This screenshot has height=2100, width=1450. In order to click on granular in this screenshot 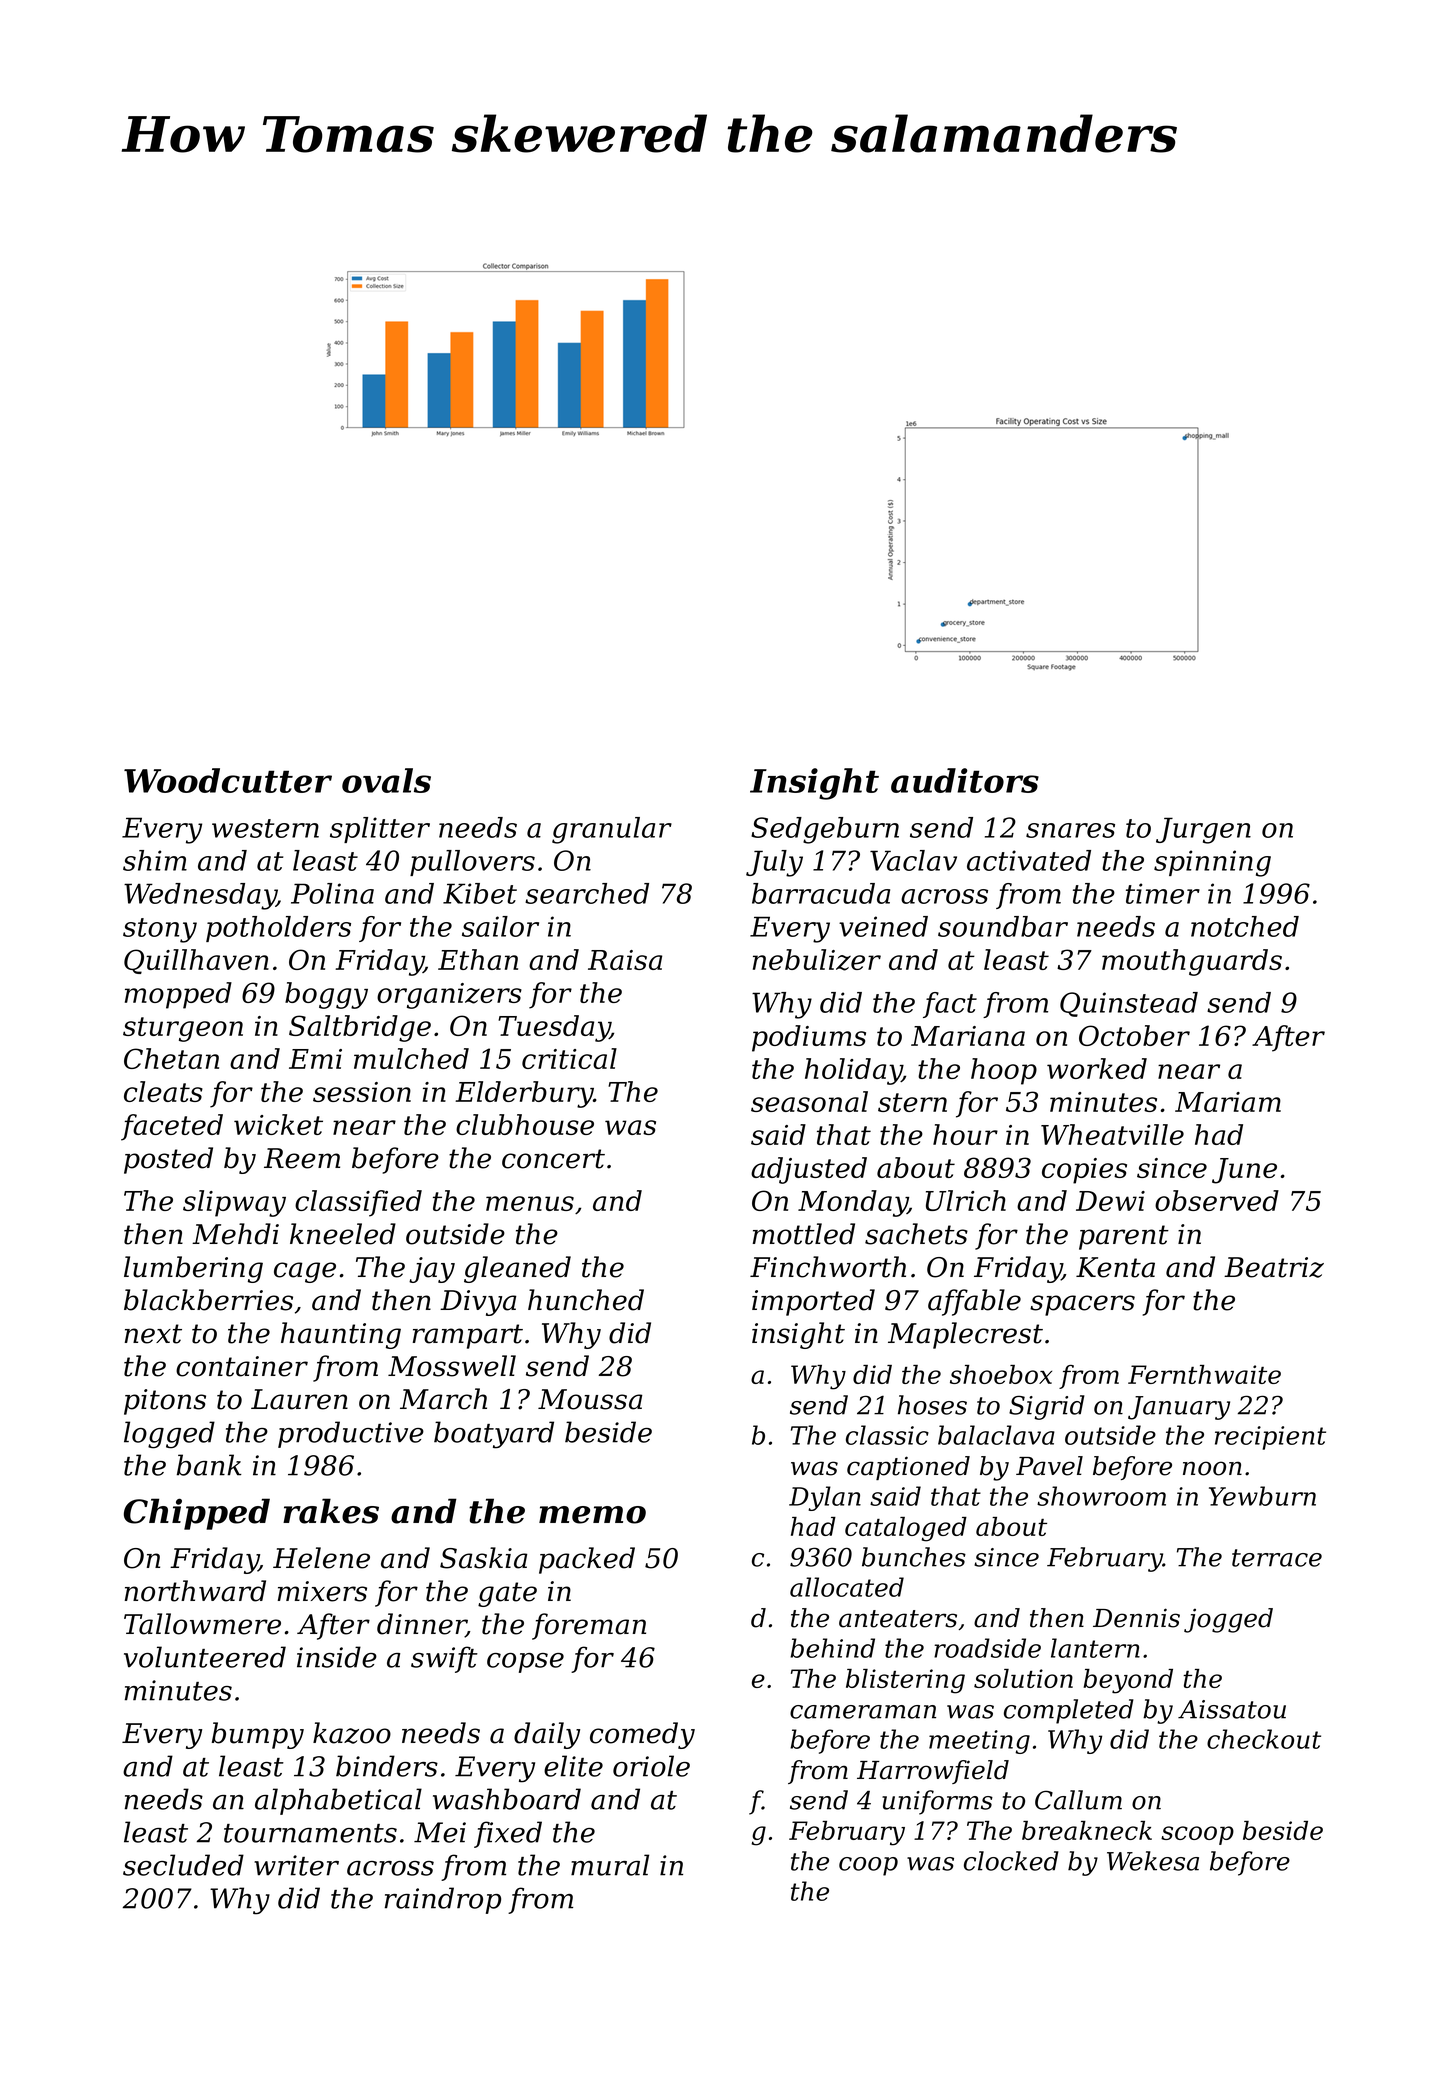, I will do `click(612, 830)`.
